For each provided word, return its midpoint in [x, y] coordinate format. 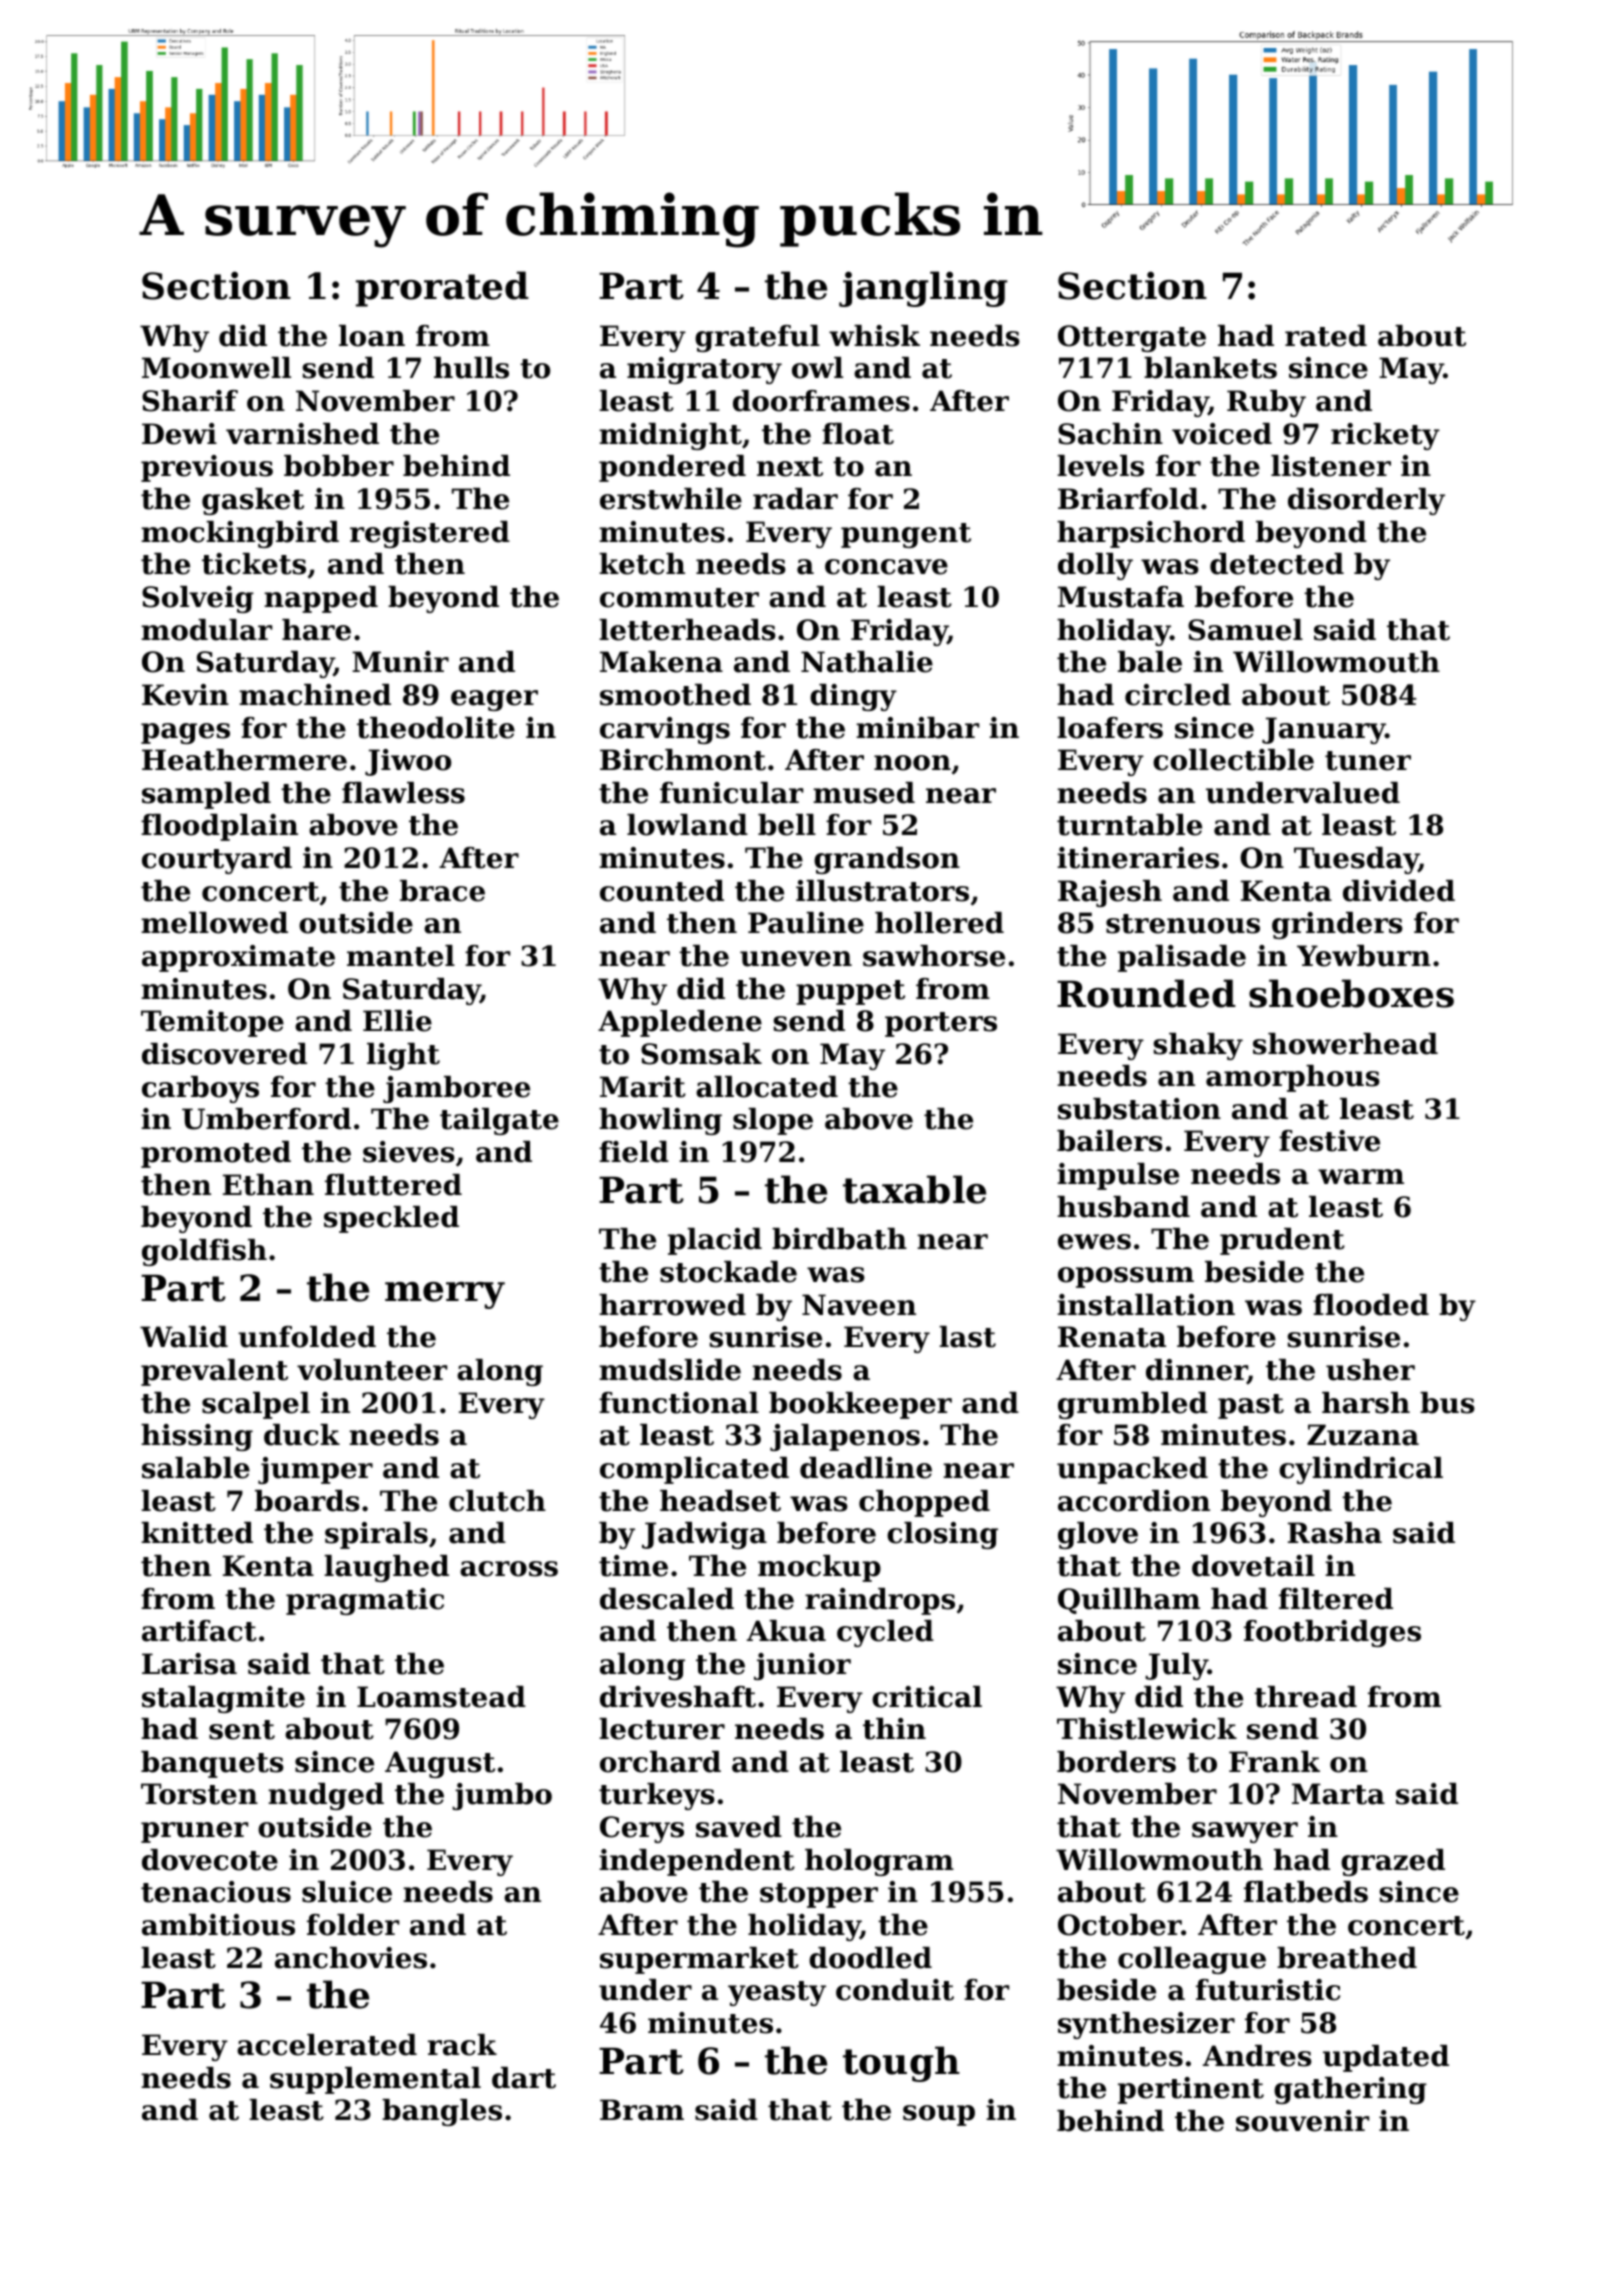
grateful [757, 338]
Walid [184, 1337]
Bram [642, 2110]
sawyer [1245, 1832]
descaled [667, 1599]
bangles [442, 2112]
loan [372, 336]
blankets [1210, 368]
